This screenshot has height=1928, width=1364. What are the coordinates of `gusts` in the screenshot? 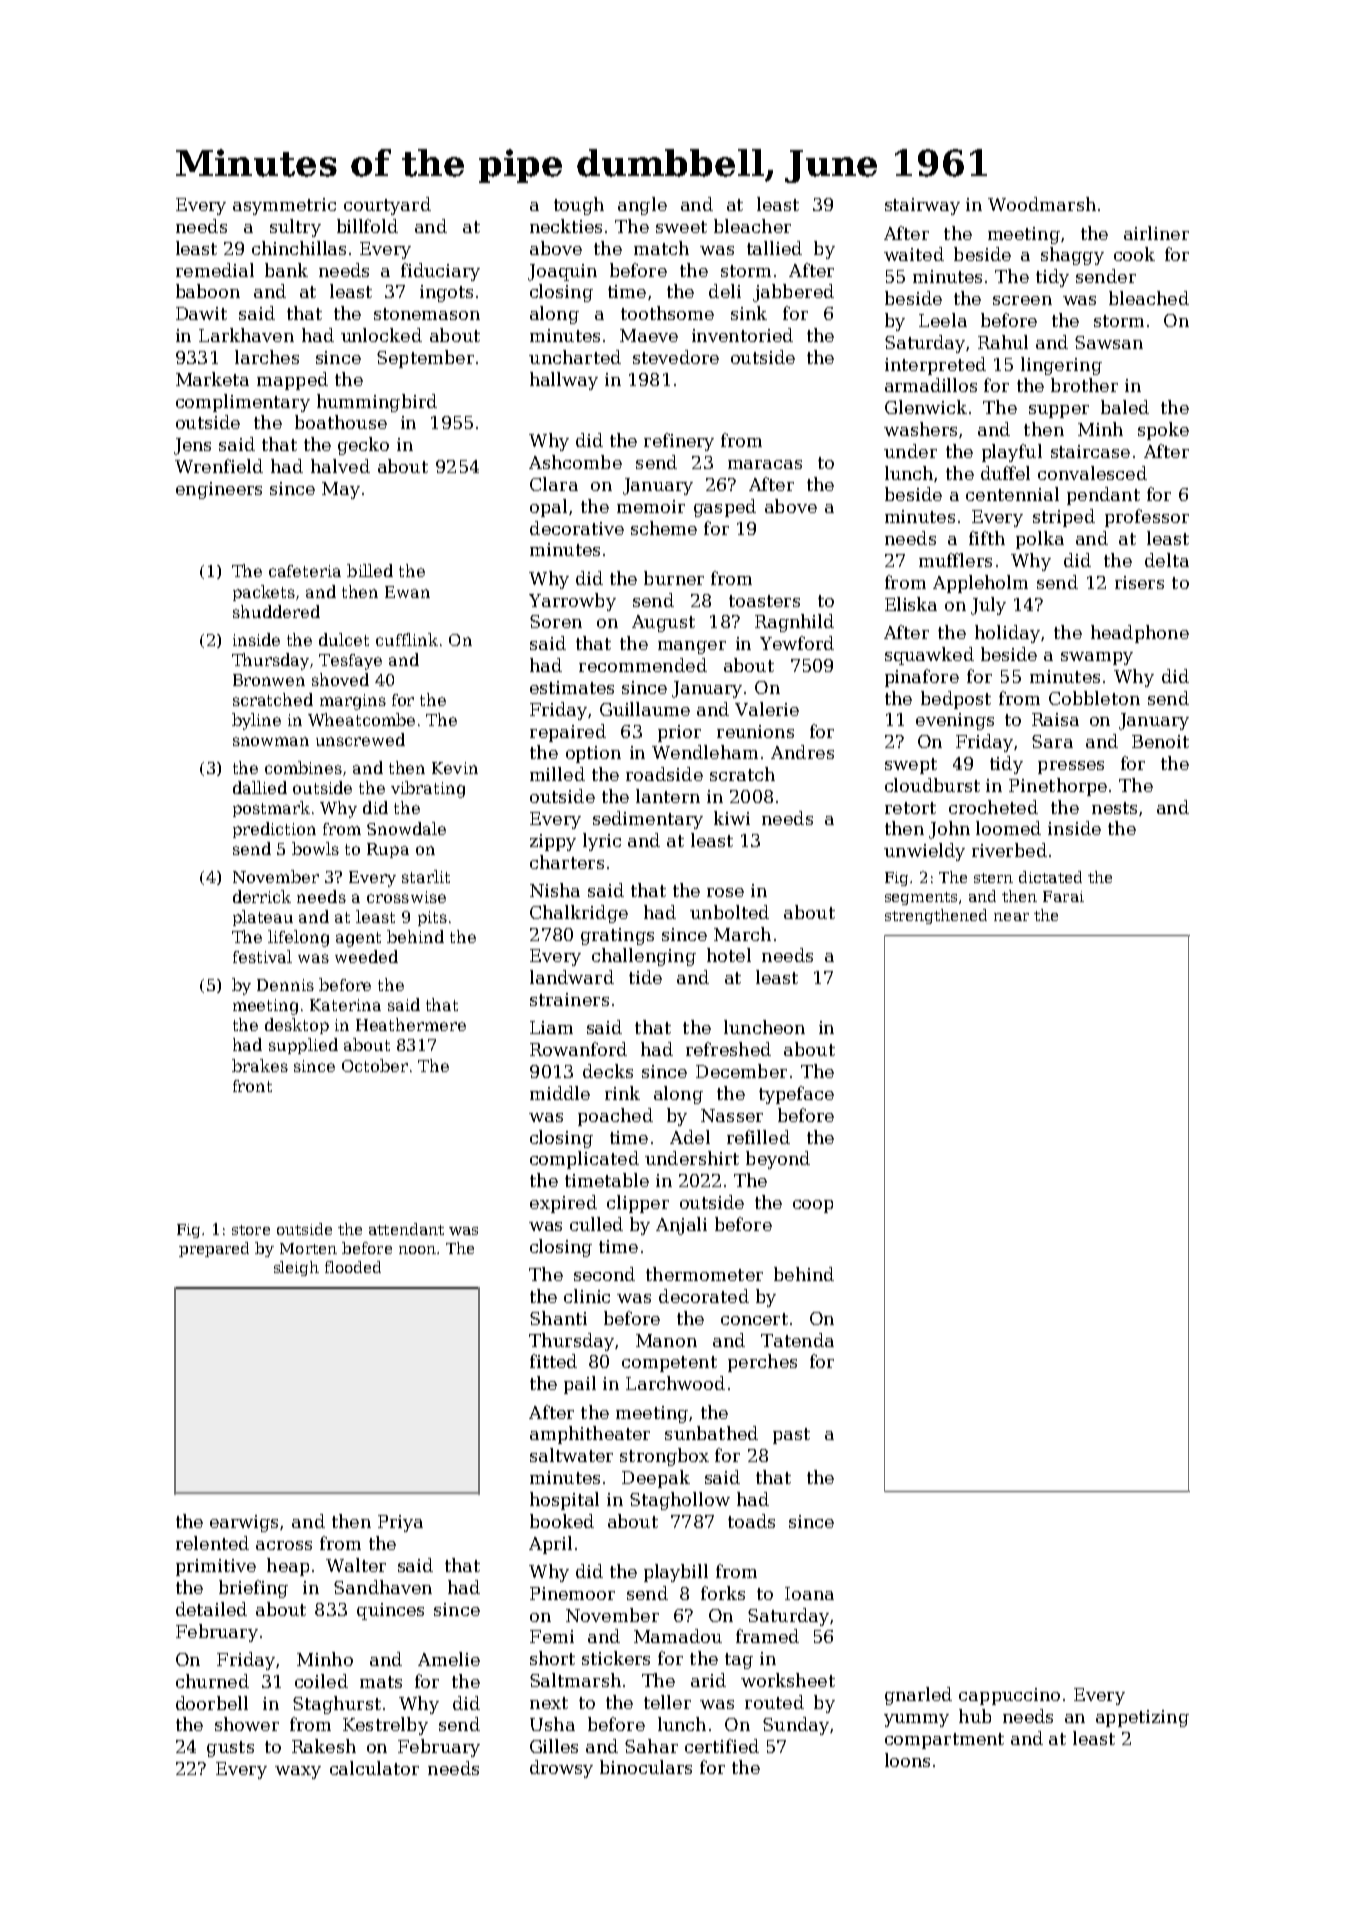 It's located at (230, 1749).
